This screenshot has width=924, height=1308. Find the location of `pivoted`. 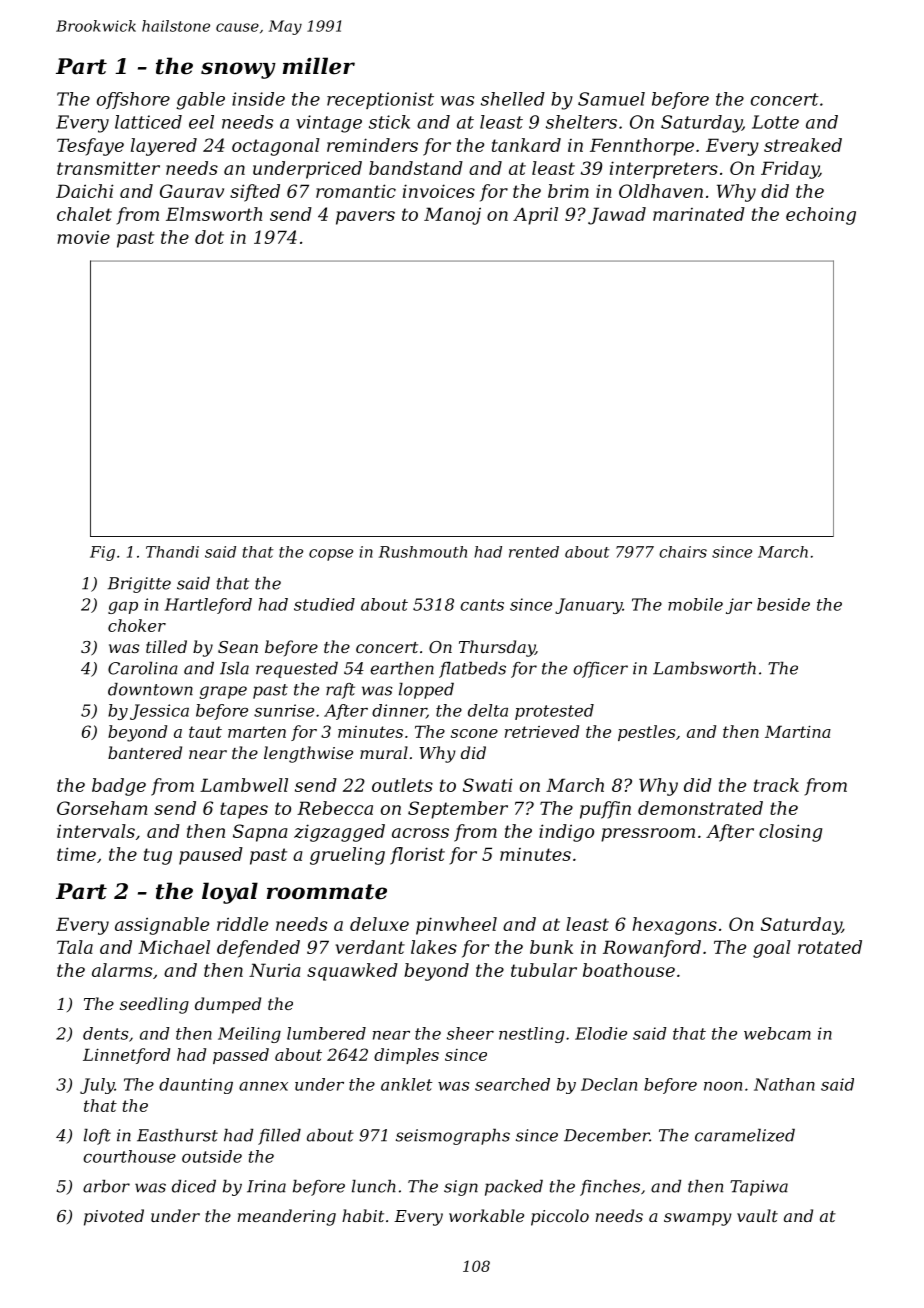

pivoted is located at coordinates (114, 1217).
